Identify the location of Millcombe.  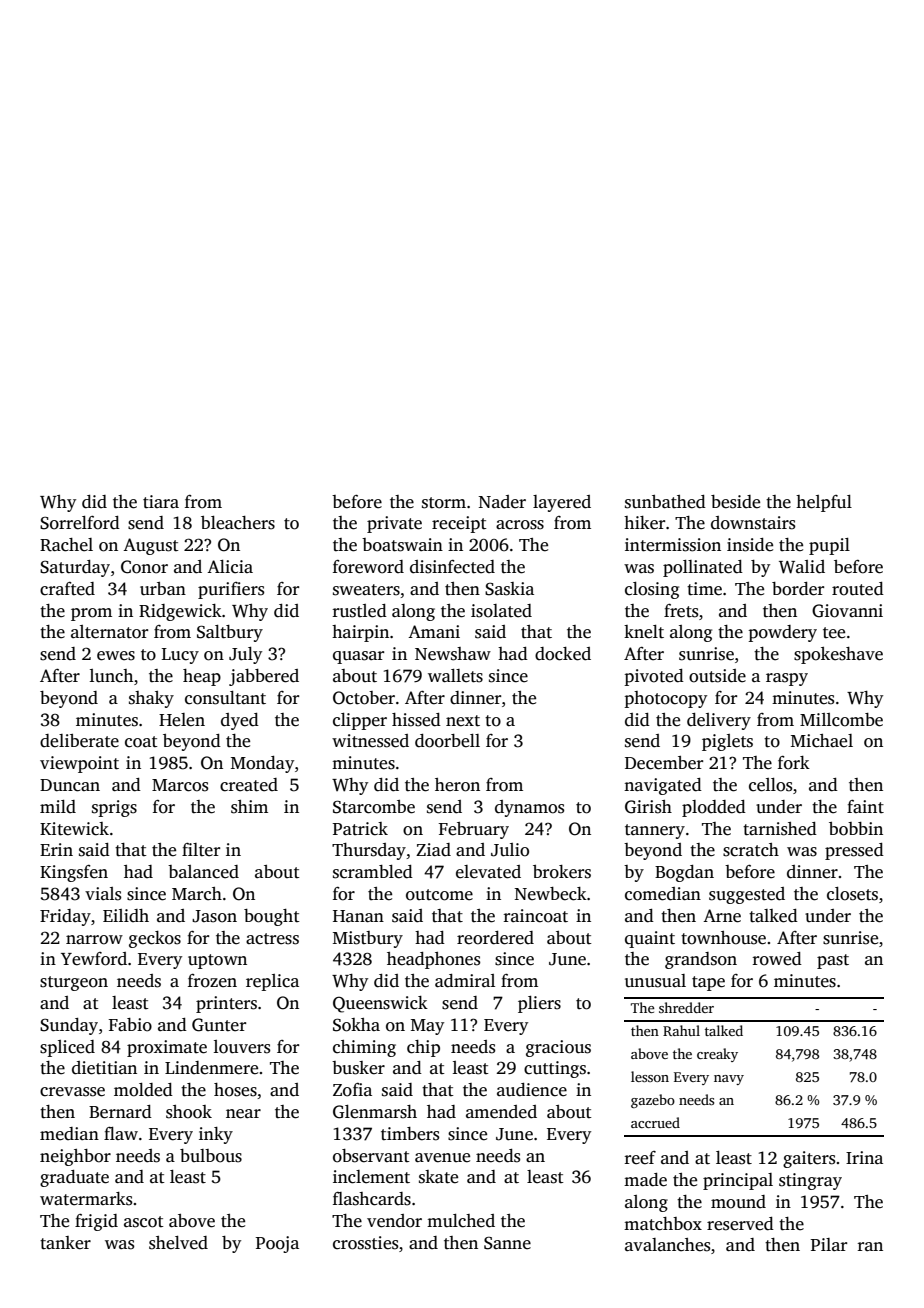
(841, 720).
